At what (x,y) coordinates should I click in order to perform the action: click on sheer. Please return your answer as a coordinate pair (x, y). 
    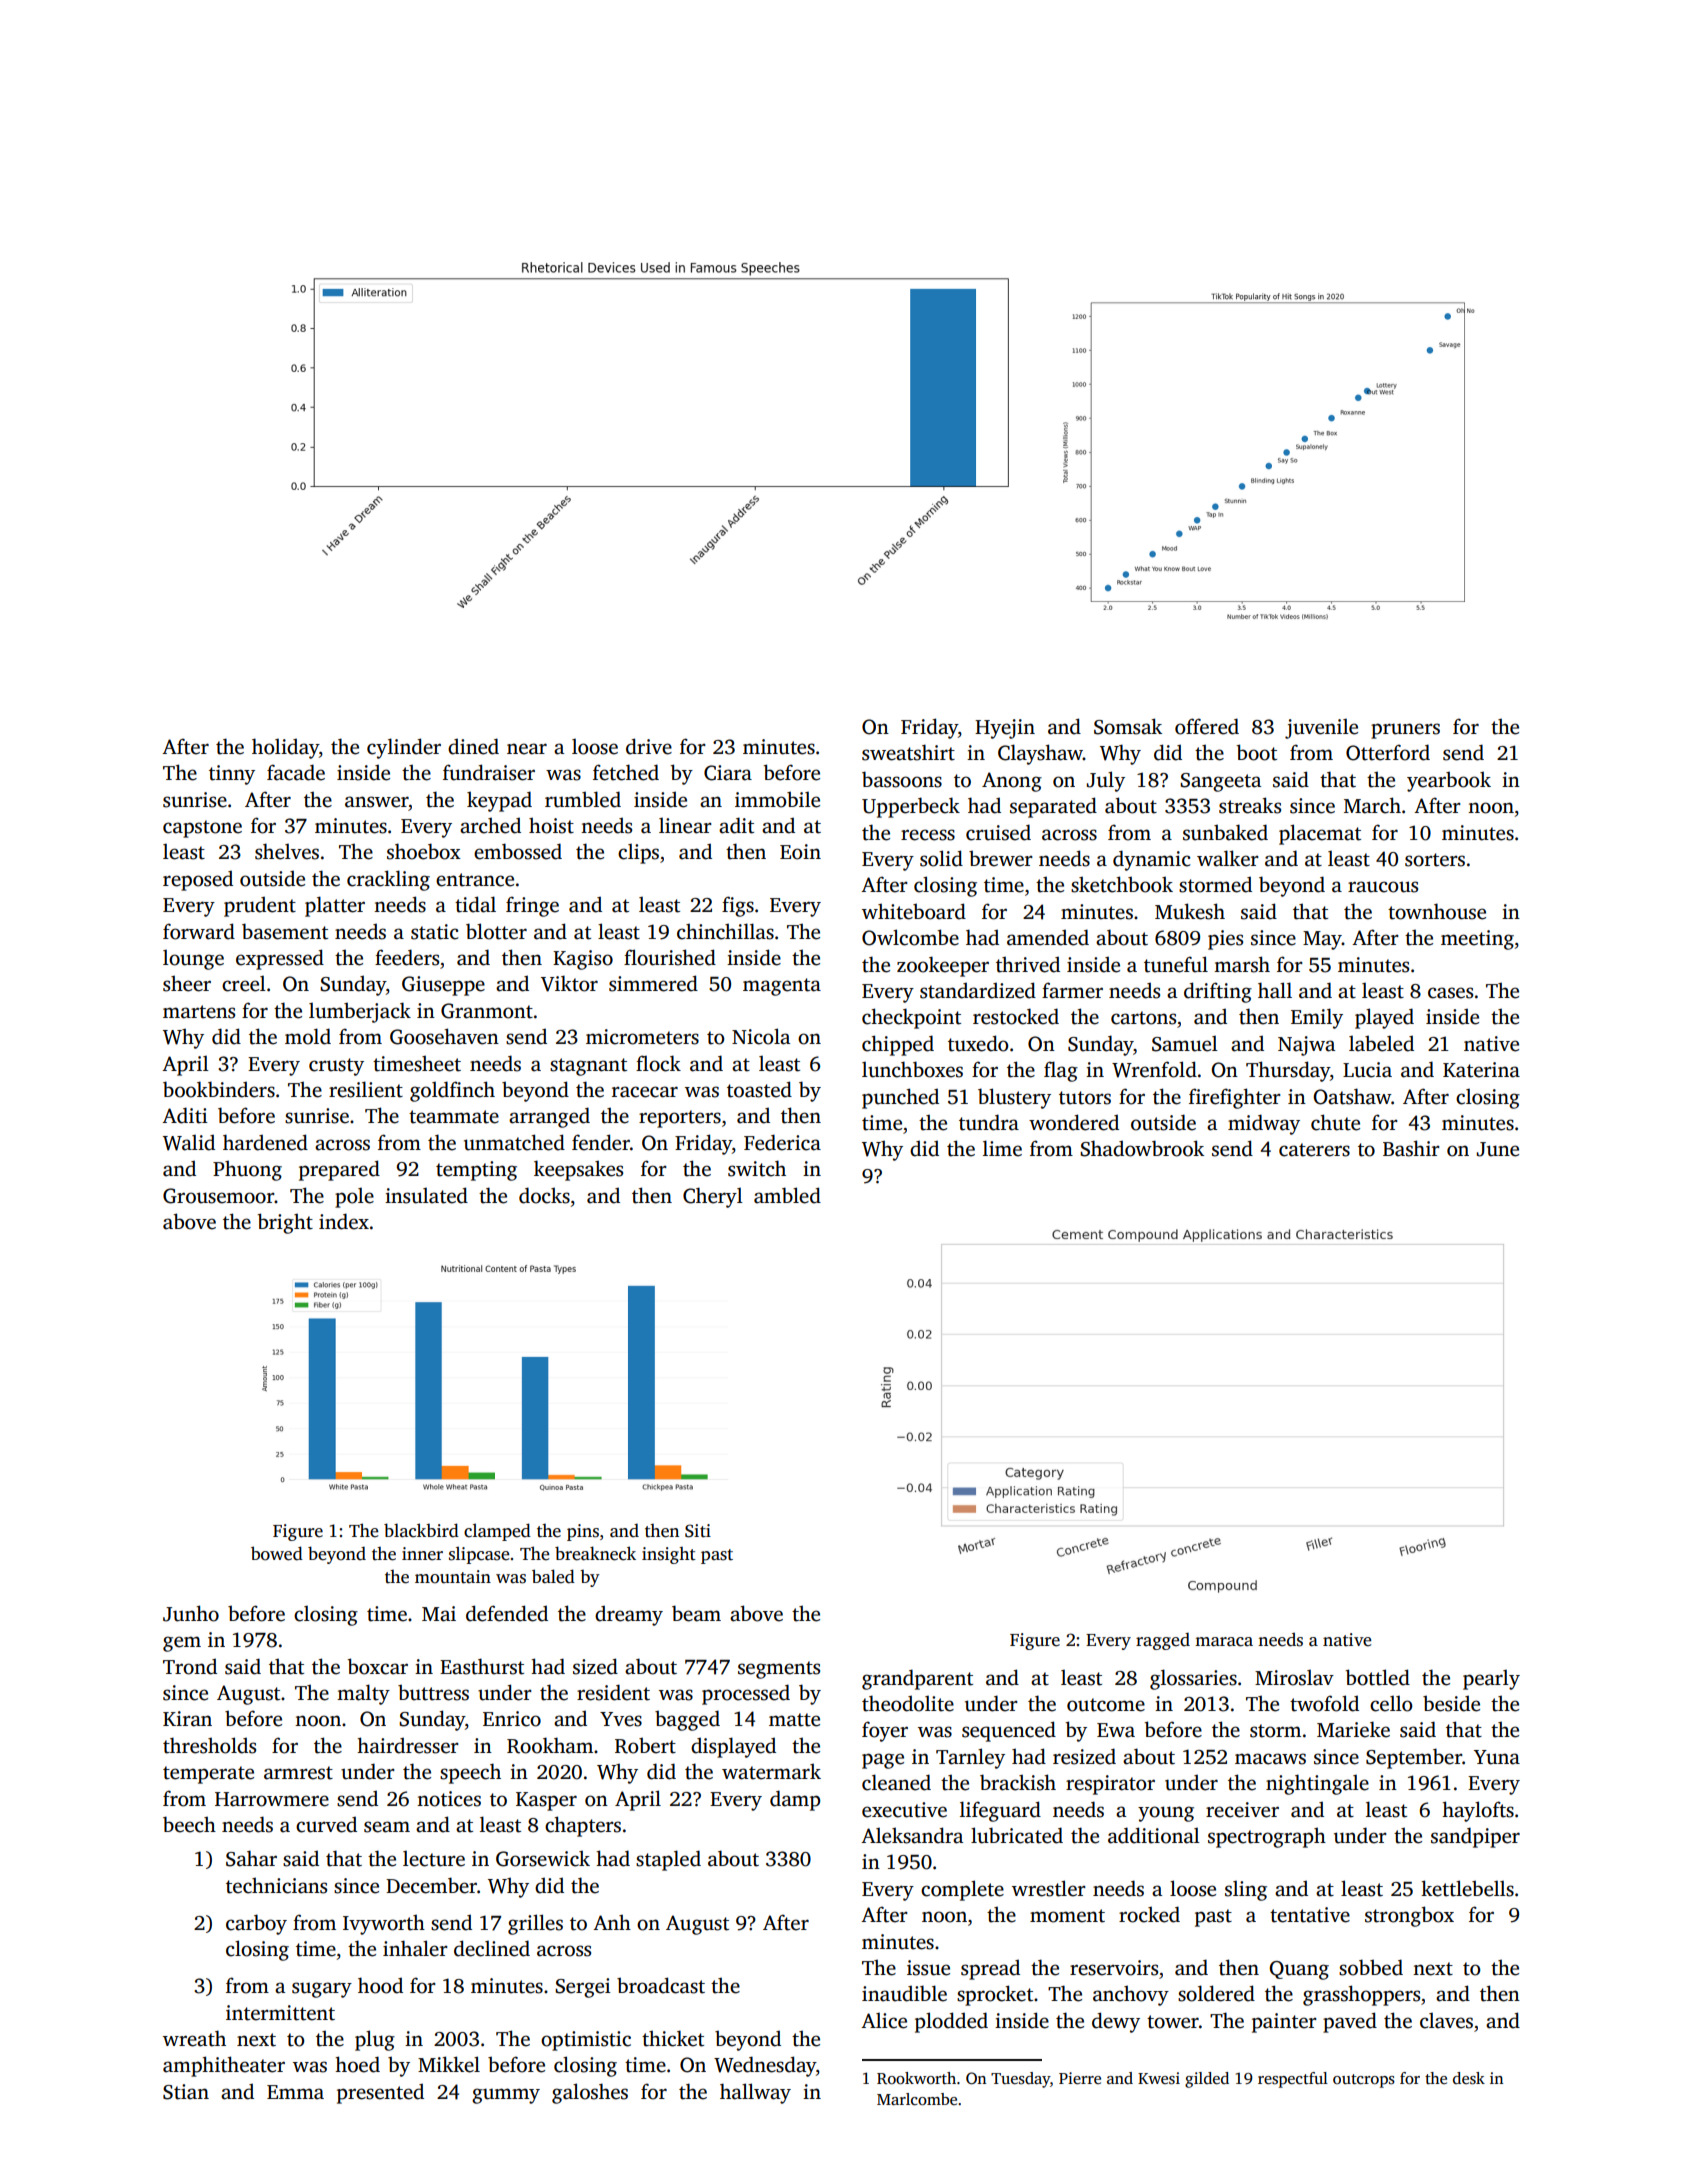
    Looking at the image, I should click on (187, 983).
